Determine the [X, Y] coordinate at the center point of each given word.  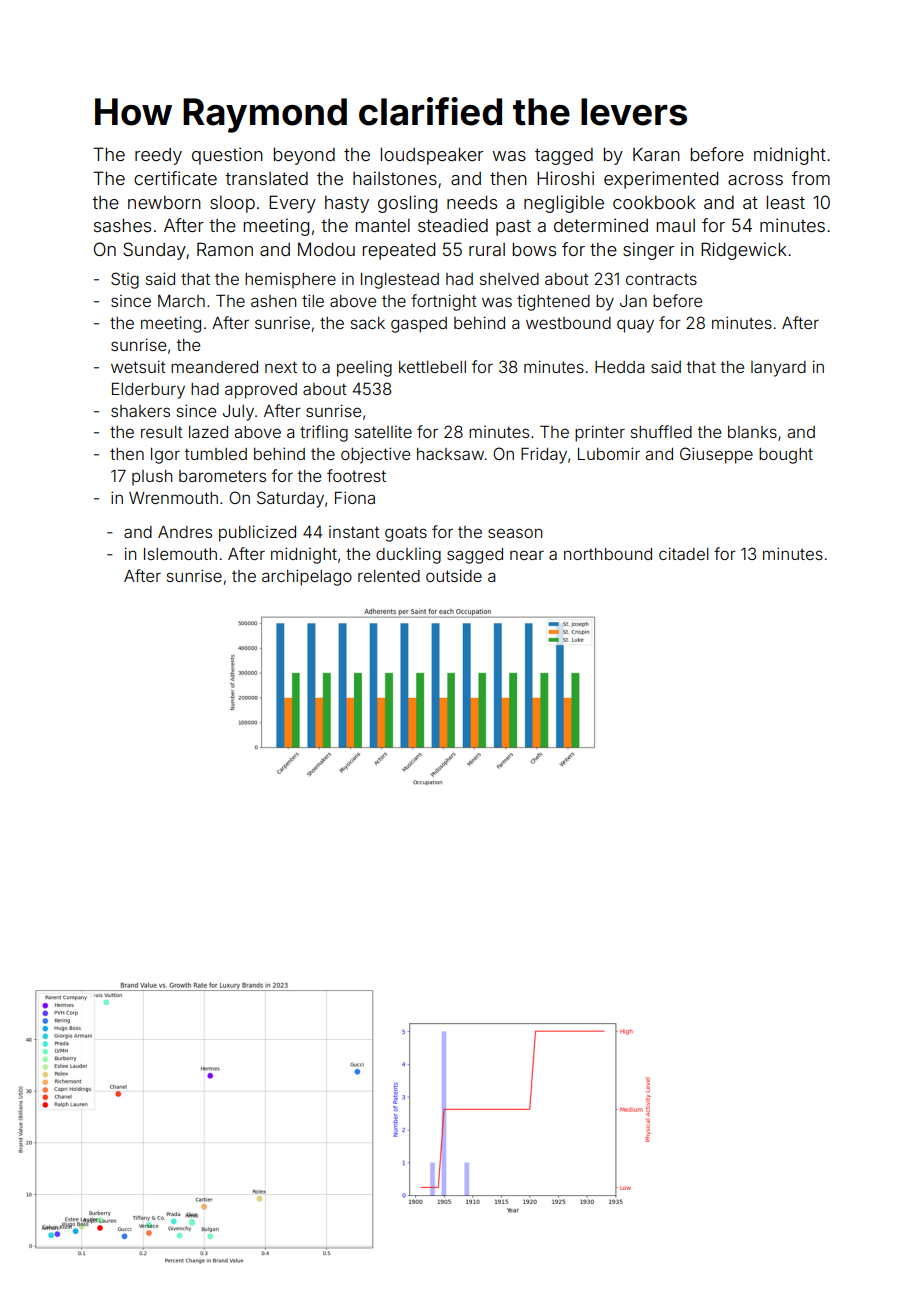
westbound [568, 323]
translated [266, 178]
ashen [273, 301]
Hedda [619, 367]
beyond [304, 156]
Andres [185, 532]
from [810, 178]
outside [454, 575]
